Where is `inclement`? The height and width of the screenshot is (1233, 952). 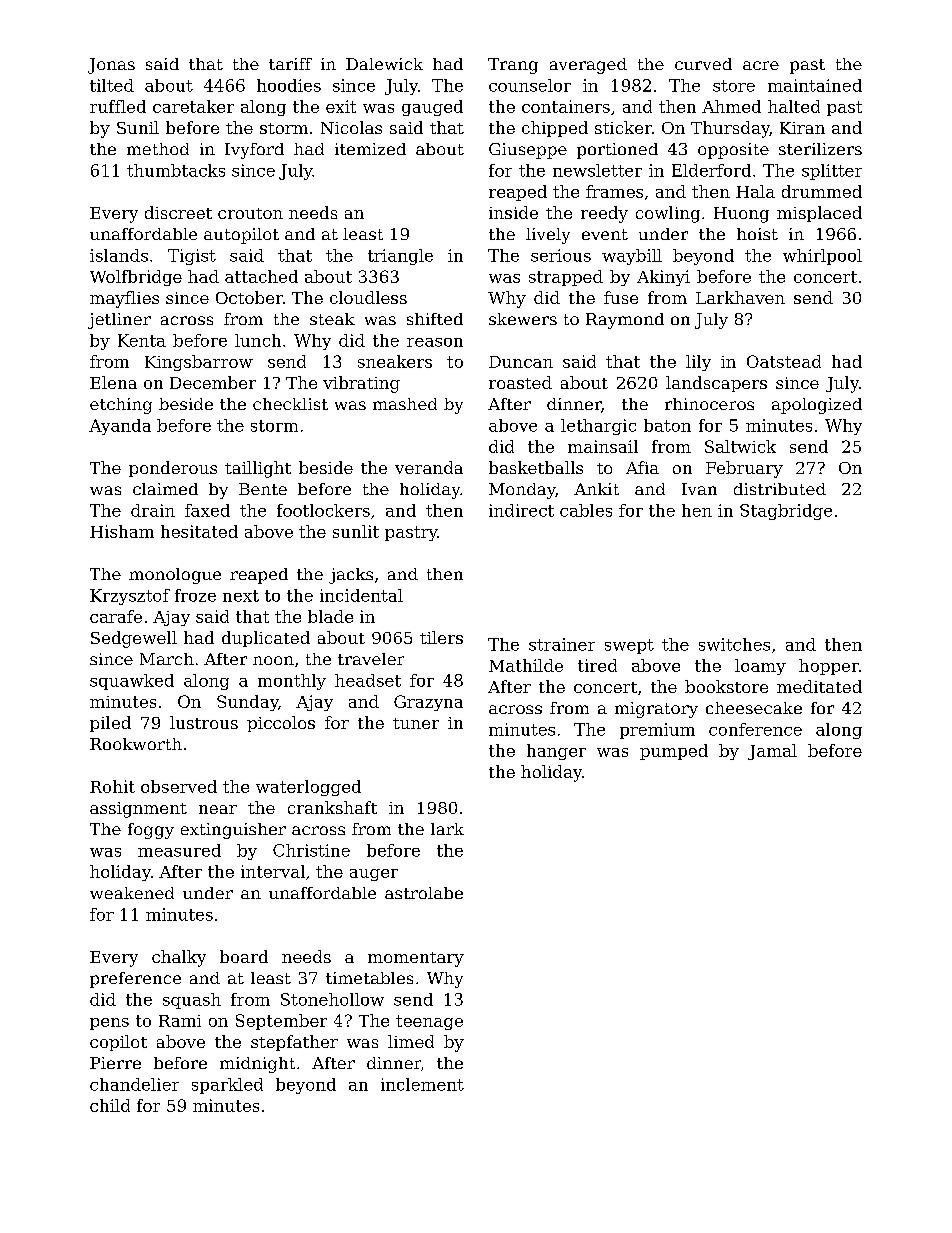
inclement is located at coordinates (422, 1084).
